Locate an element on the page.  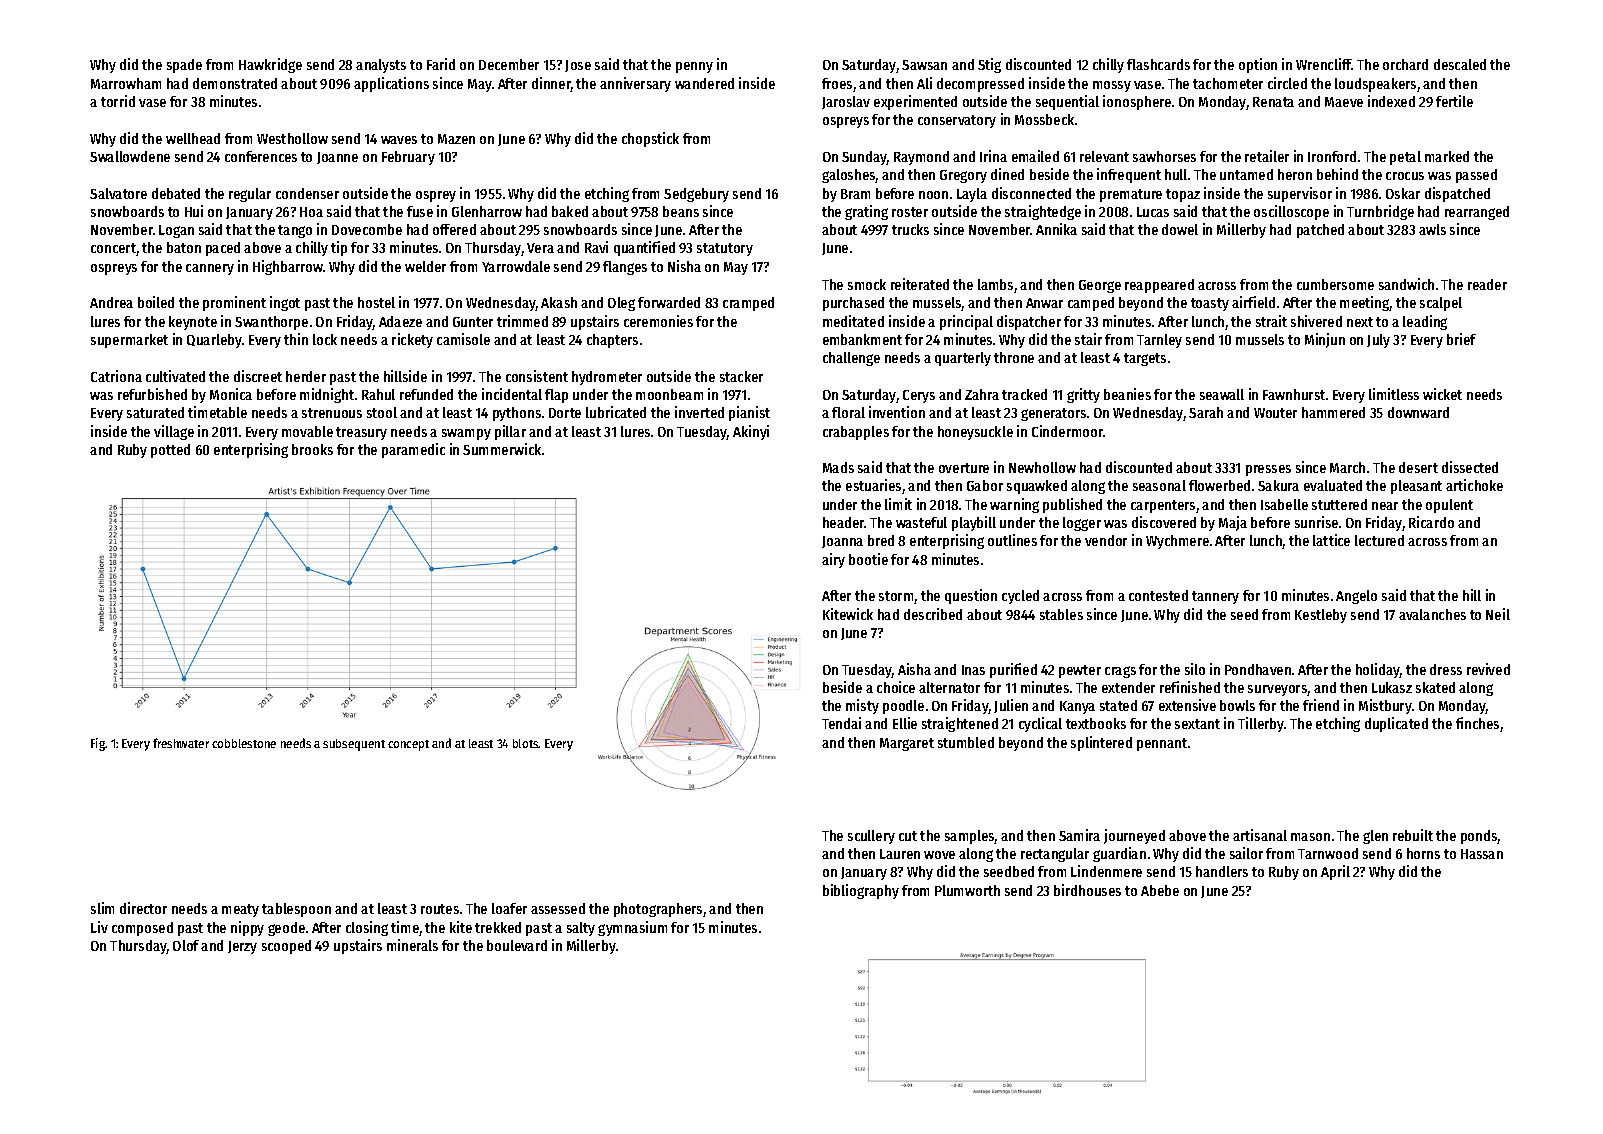
Angelo is located at coordinates (1356, 597).
